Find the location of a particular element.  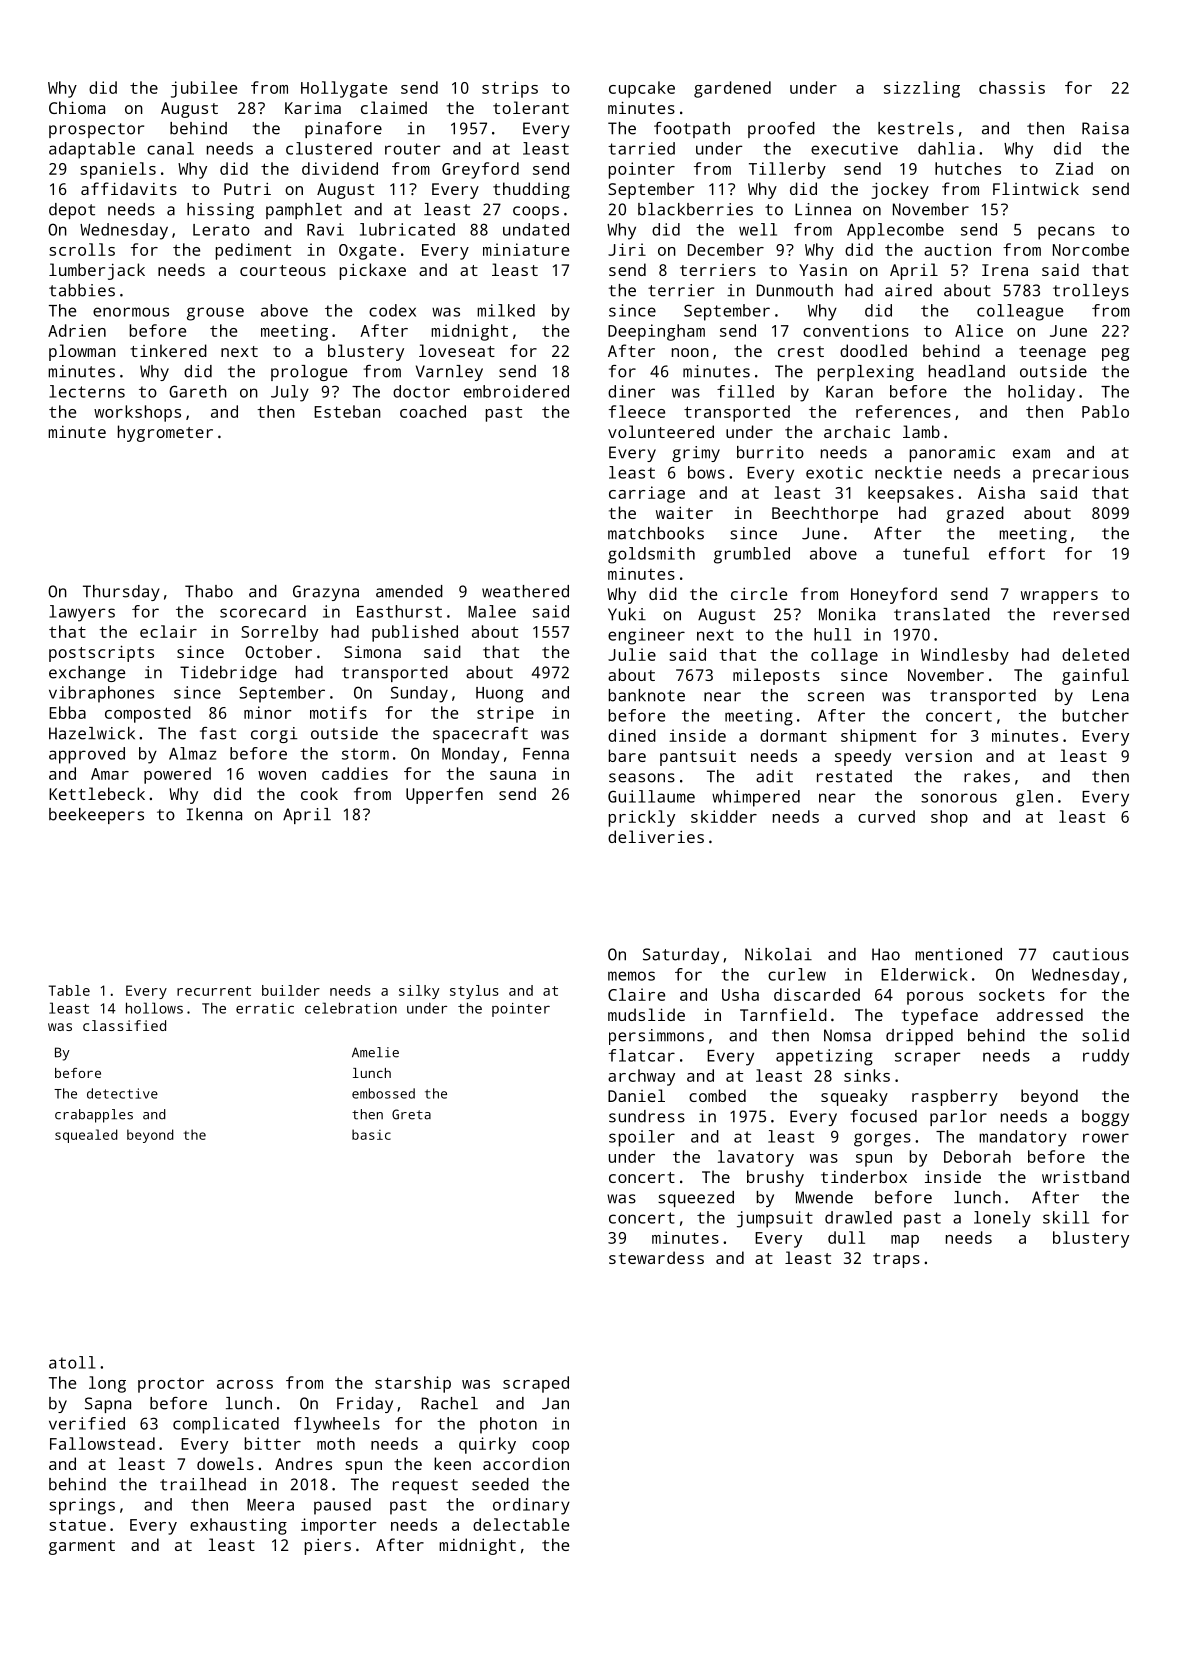

keen is located at coordinates (452, 1463).
